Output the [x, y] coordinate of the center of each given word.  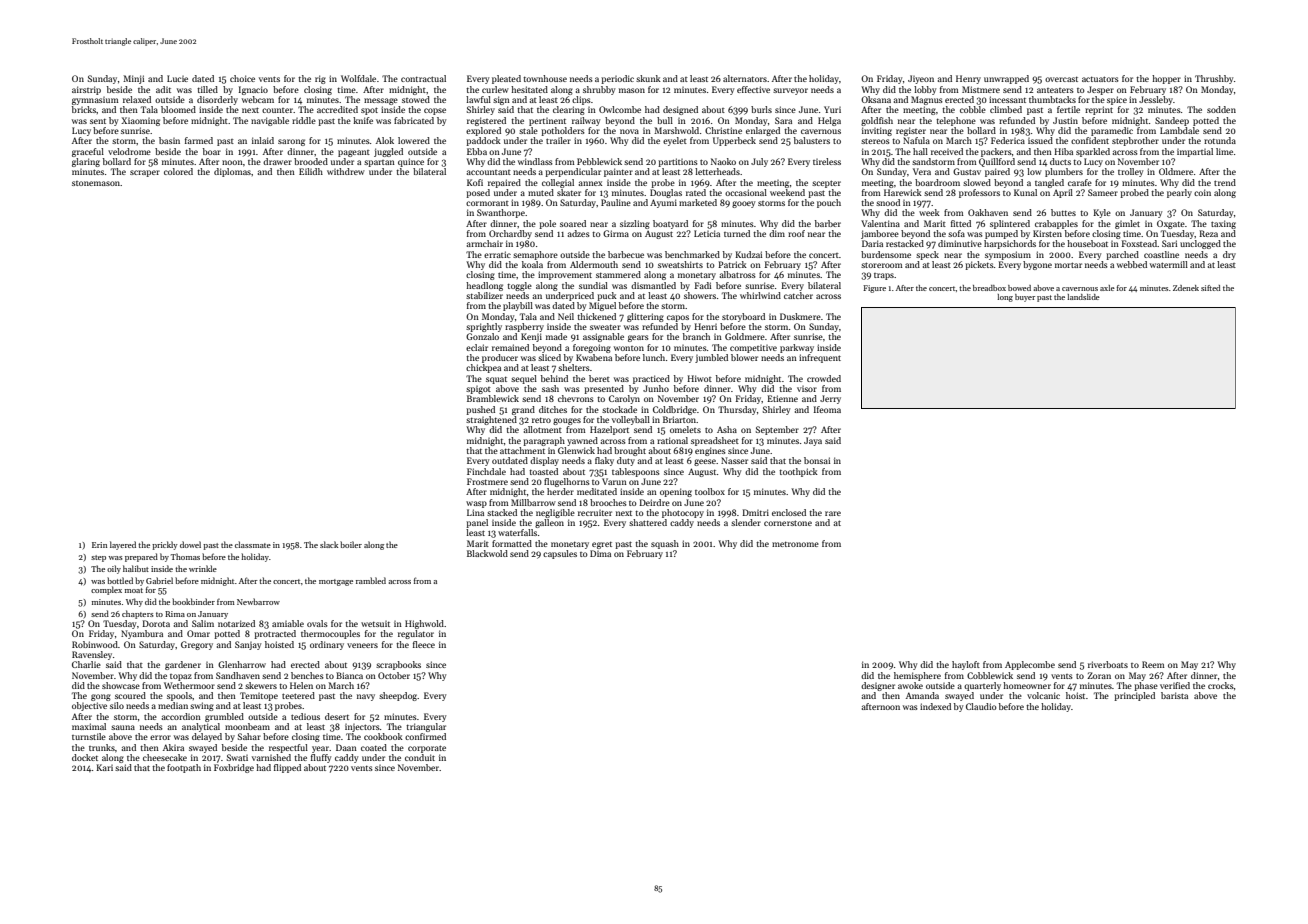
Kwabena [594, 357]
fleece [424, 644]
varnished [271, 757]
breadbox [989, 288]
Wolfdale [358, 78]
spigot [478, 390]
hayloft [966, 665]
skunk [648, 78]
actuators [1100, 79]
